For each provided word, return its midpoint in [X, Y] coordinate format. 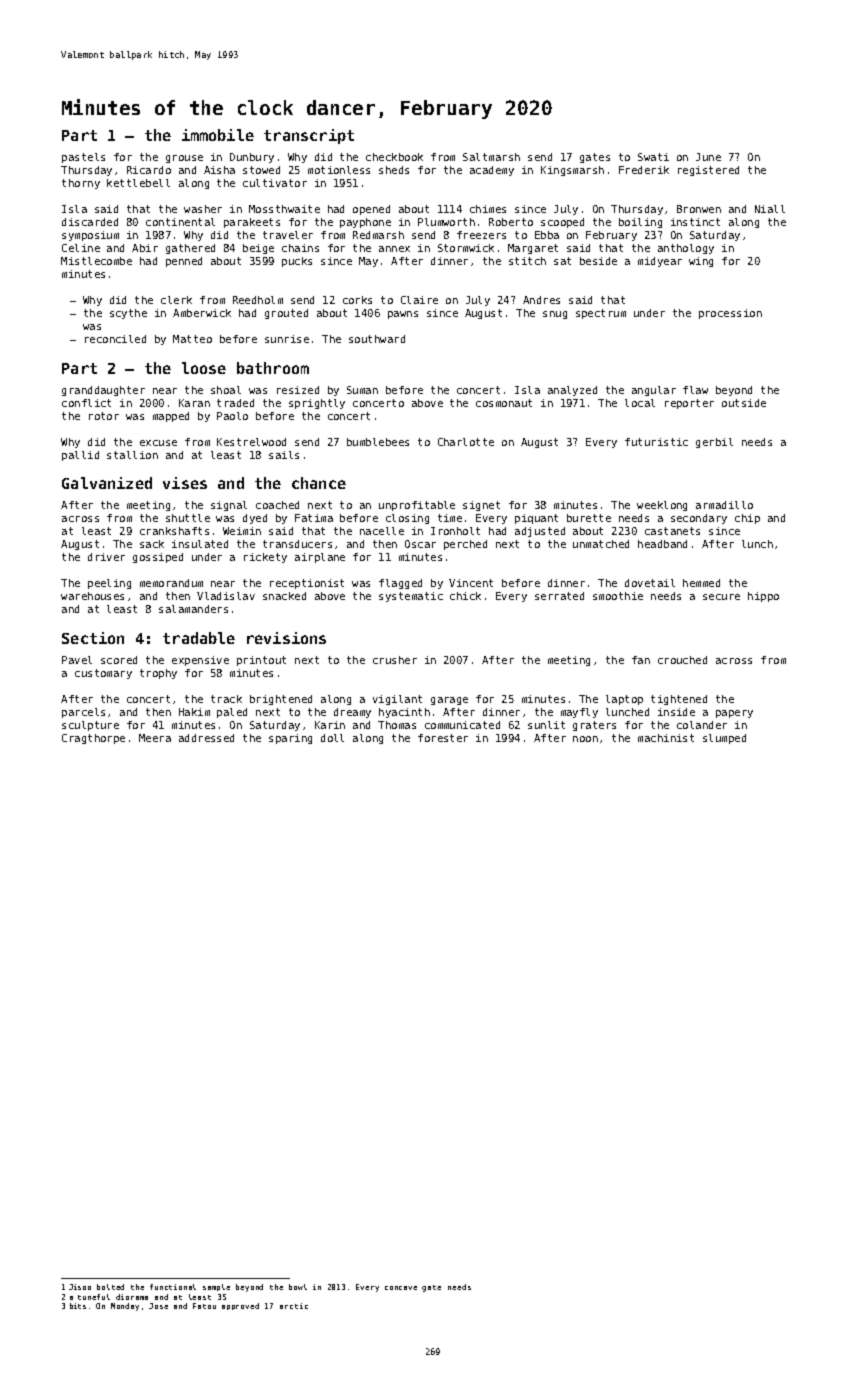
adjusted [540, 532]
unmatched [601, 544]
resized [298, 390]
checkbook [394, 157]
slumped [724, 739]
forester [443, 738]
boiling [640, 223]
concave [401, 1288]
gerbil [714, 443]
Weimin [242, 531]
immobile [218, 135]
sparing [290, 739]
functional [173, 1287]
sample [216, 1287]
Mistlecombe [96, 261]
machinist [666, 738]
